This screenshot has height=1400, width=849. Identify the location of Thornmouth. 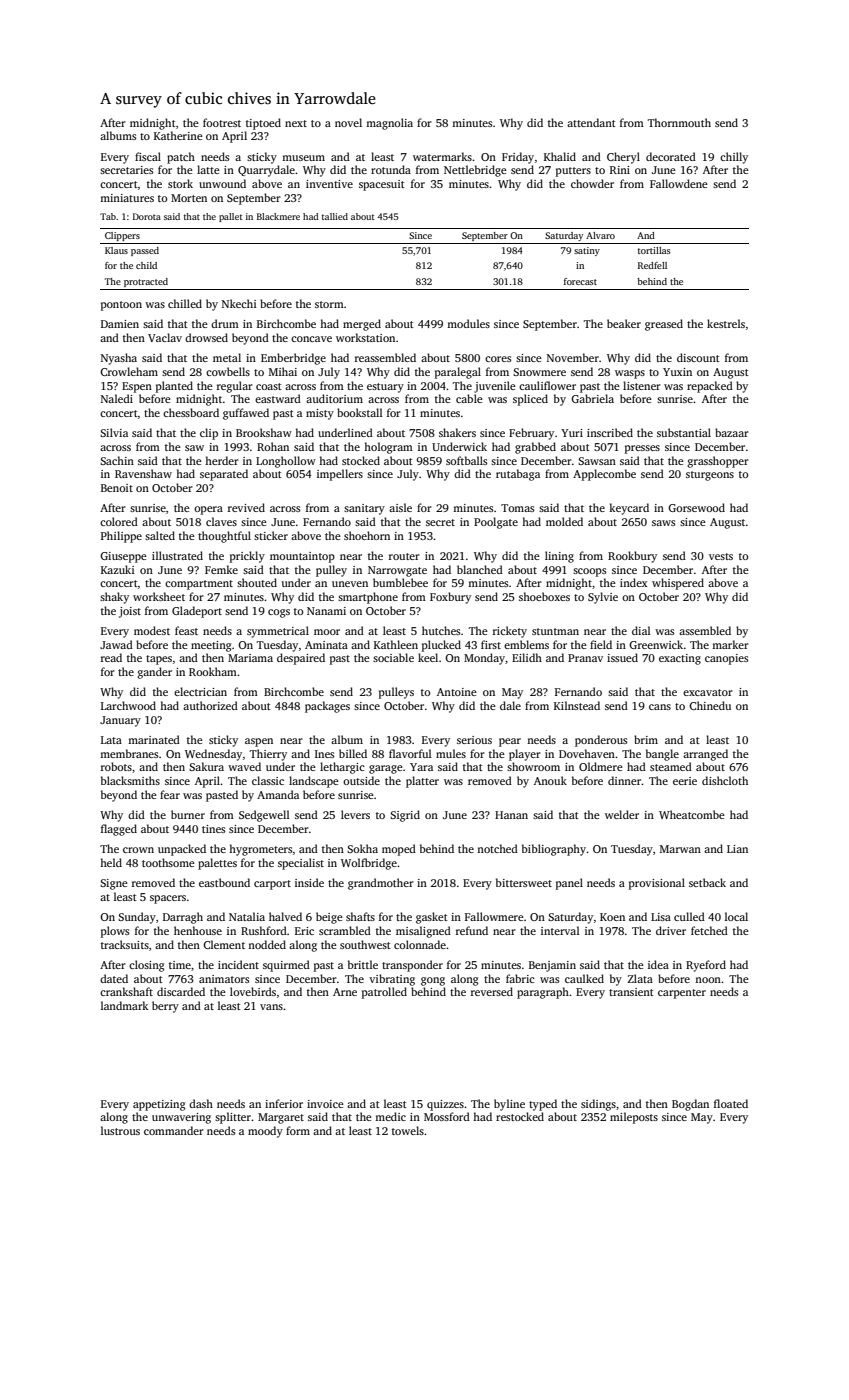
(679, 122).
